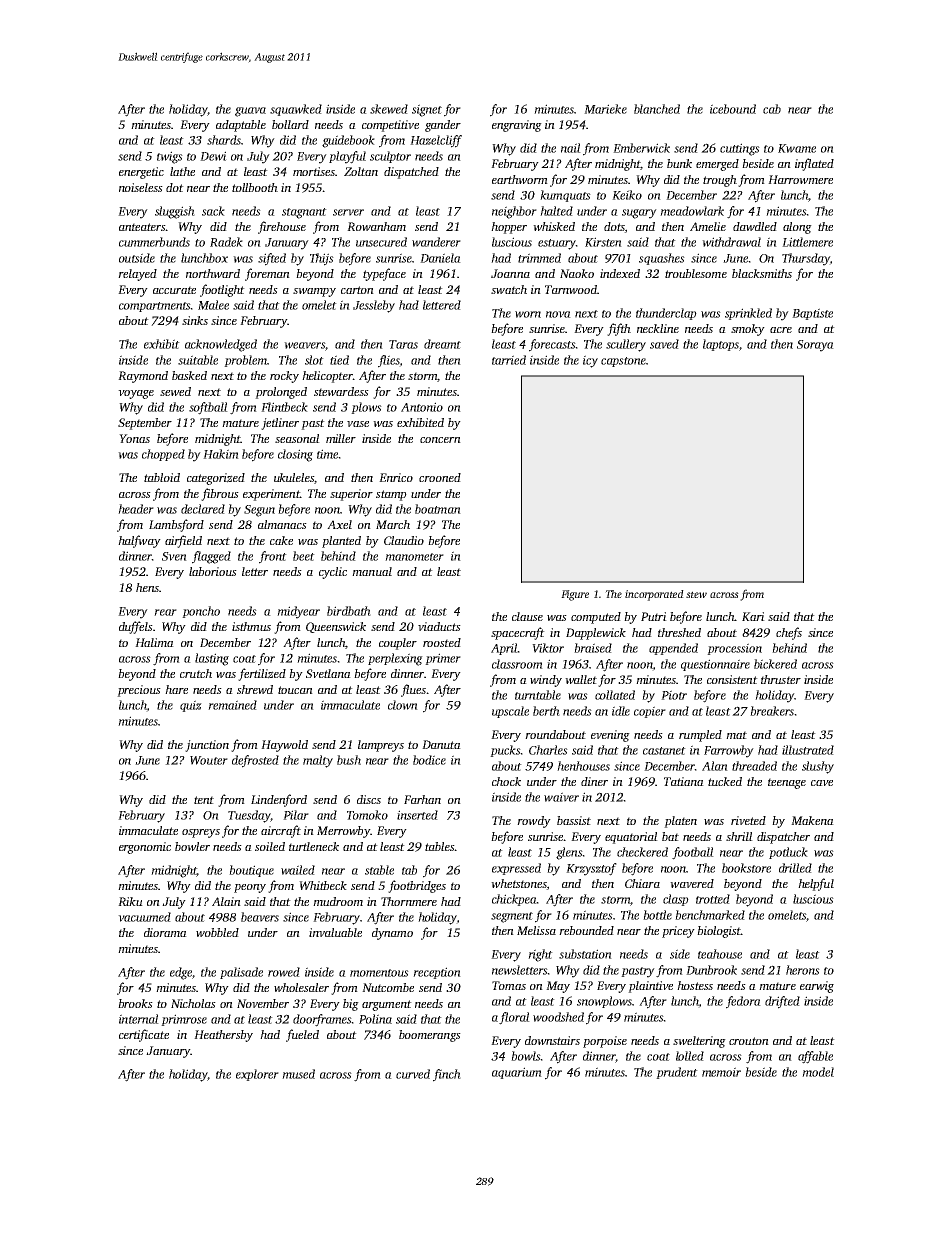 This page has height=1233, width=952. What do you see at coordinates (213, 273) in the page?
I see `northward` at bounding box center [213, 273].
